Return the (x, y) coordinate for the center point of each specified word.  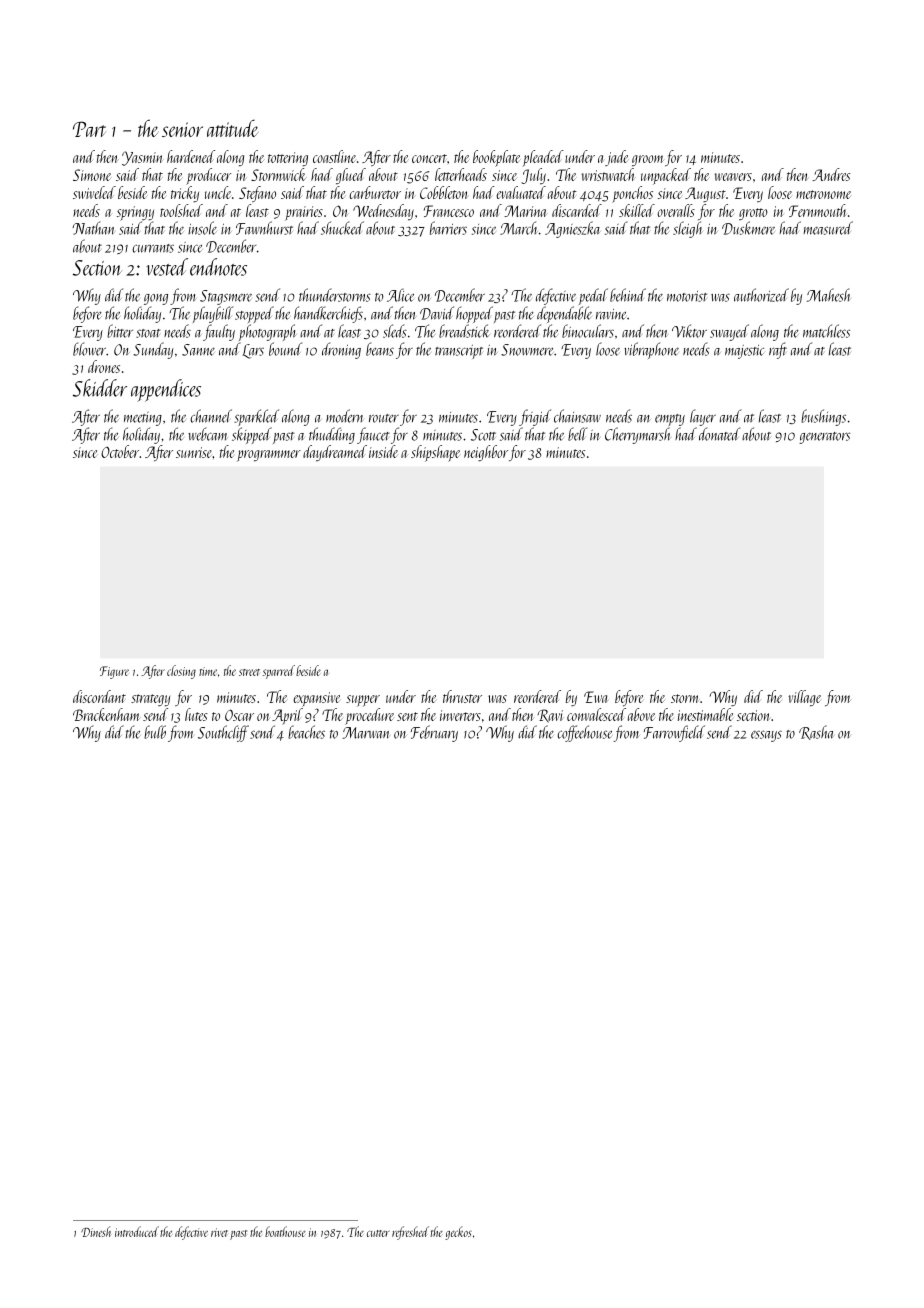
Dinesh (96, 1231)
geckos (458, 1233)
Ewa (595, 697)
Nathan (93, 228)
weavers (733, 177)
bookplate (496, 158)
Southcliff (223, 733)
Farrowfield (674, 733)
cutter (378, 1233)
